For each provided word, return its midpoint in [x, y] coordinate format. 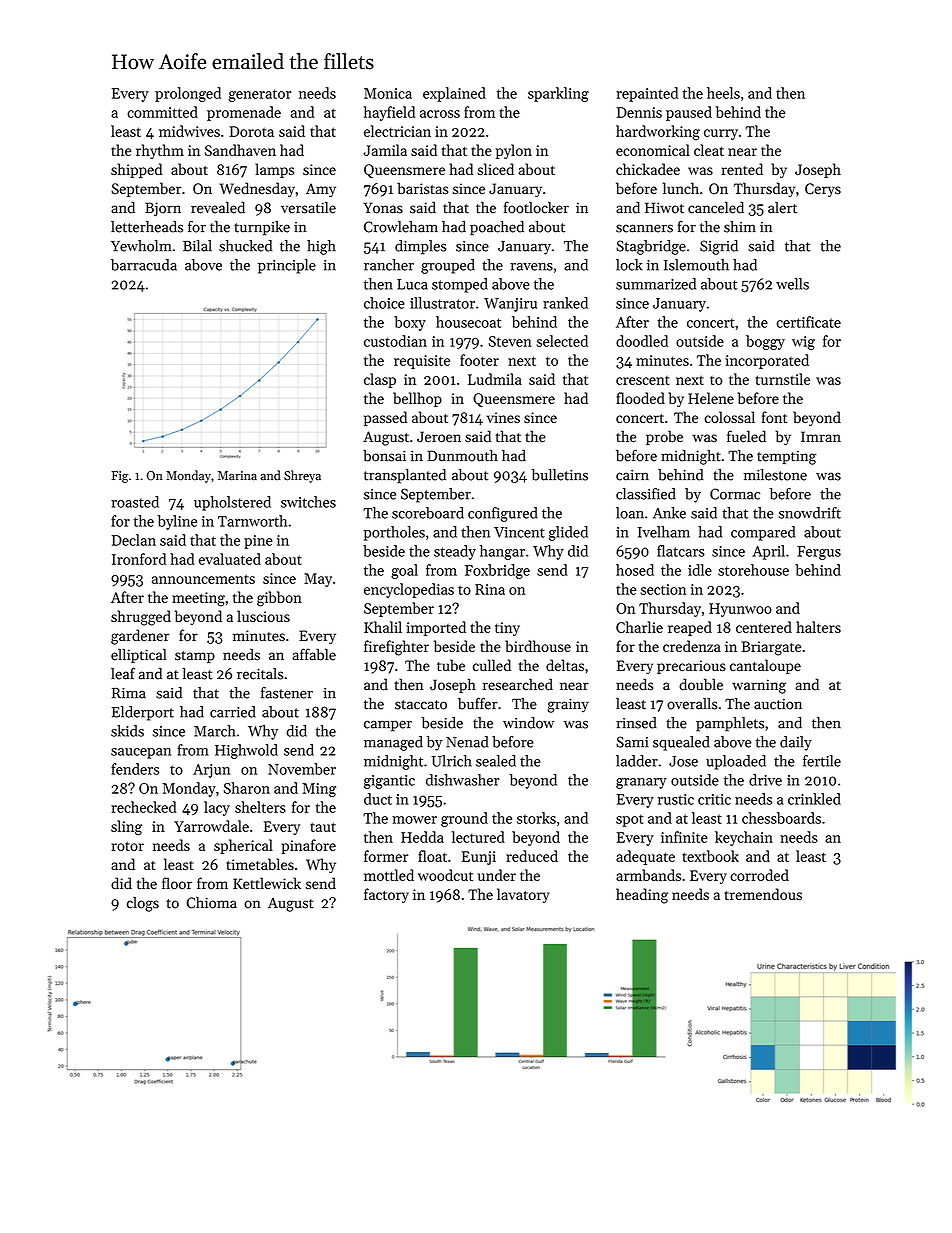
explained [454, 94]
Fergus [819, 553]
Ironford [139, 559]
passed [385, 418]
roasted [135, 502]
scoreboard [428, 513]
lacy [217, 808]
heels [723, 93]
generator [260, 95]
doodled [642, 341]
